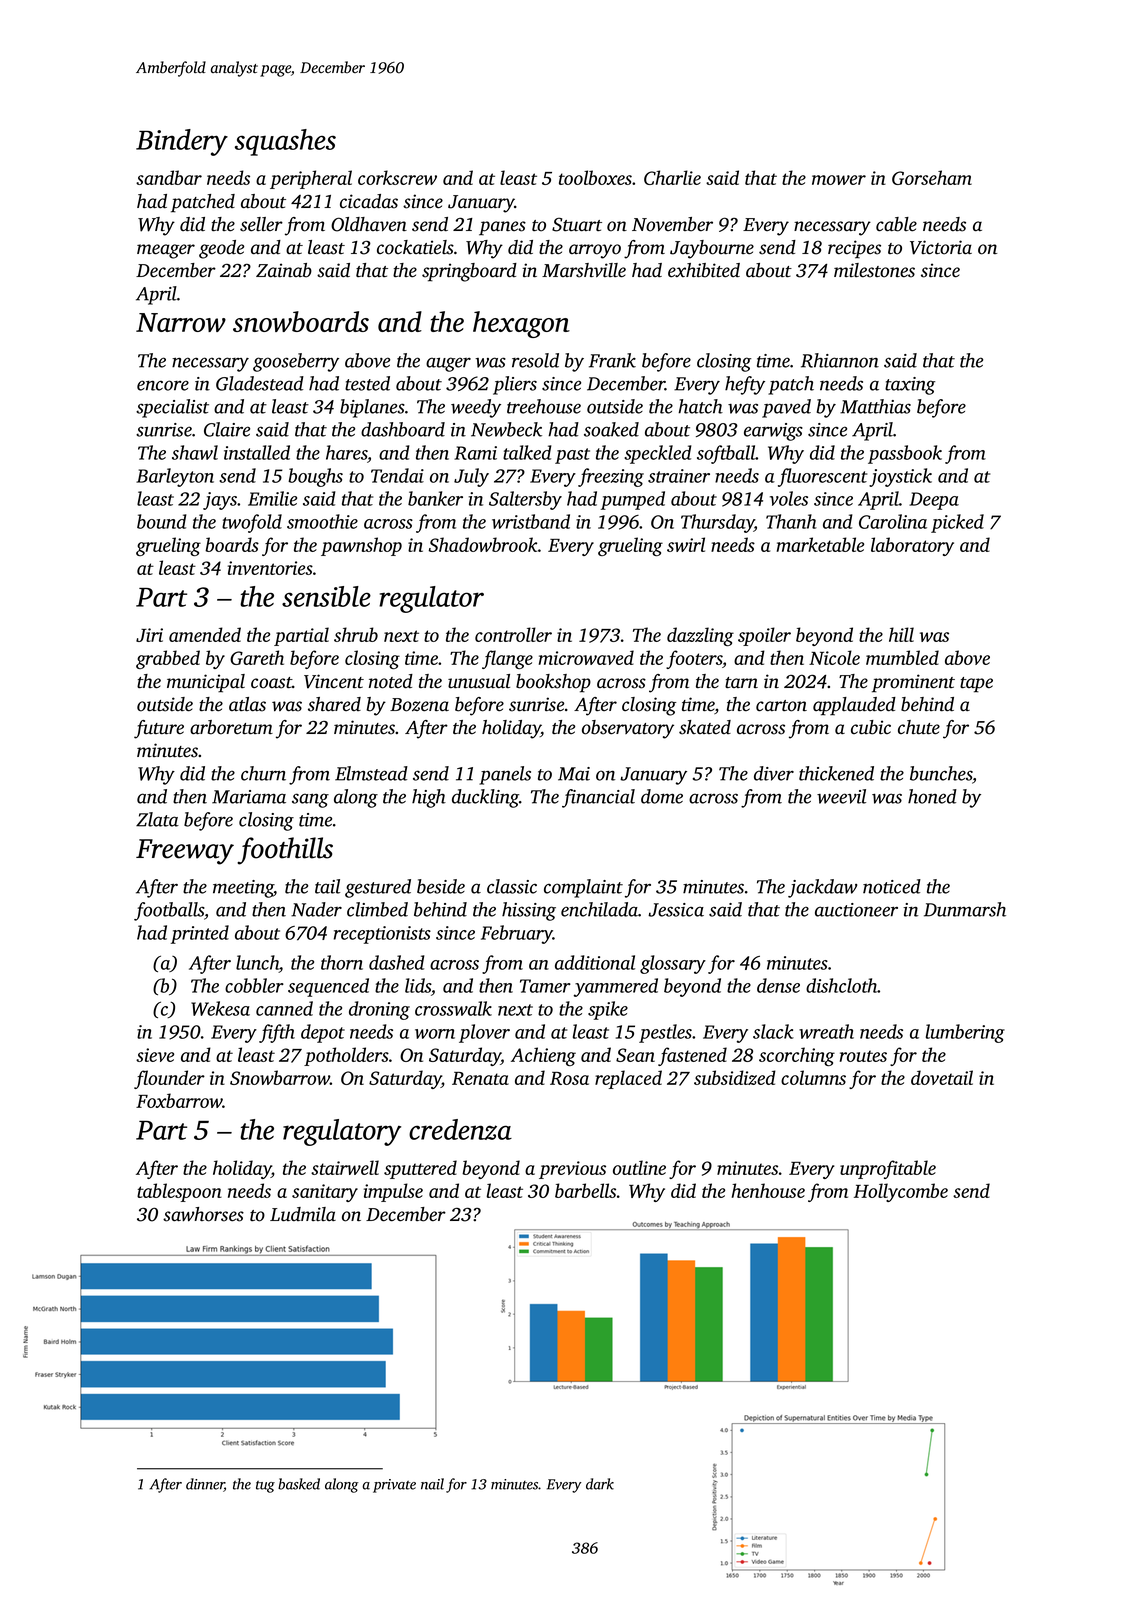 The width and height of the document is (1144, 1618). I want to click on Gorseham, so click(932, 177).
